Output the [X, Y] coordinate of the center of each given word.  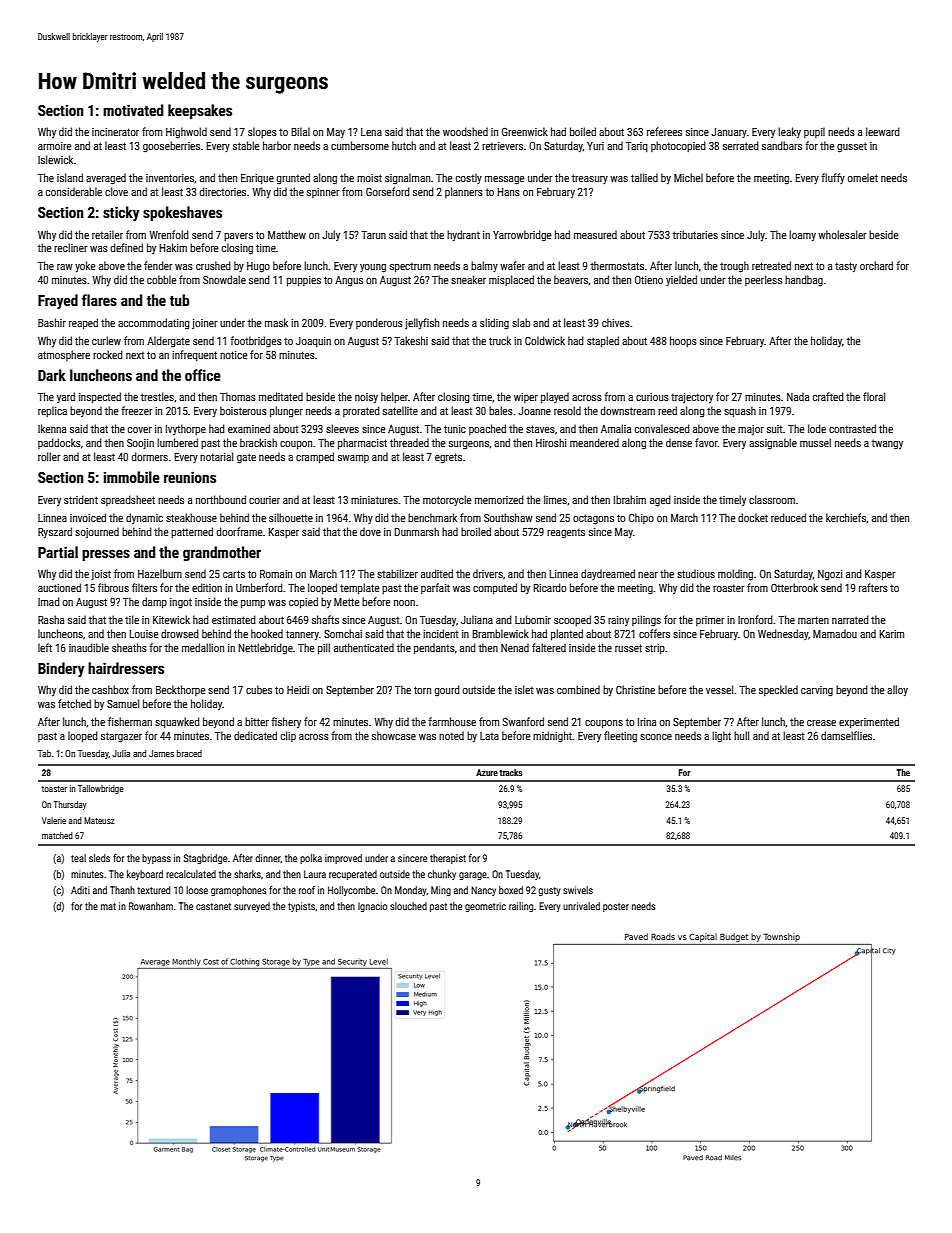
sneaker [468, 279]
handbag [804, 281]
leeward [883, 131]
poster [616, 907]
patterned [192, 532]
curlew [106, 340]
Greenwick [525, 131]
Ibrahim [630, 499]
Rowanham [151, 906]
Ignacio [372, 907]
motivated [133, 110]
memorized [499, 499]
